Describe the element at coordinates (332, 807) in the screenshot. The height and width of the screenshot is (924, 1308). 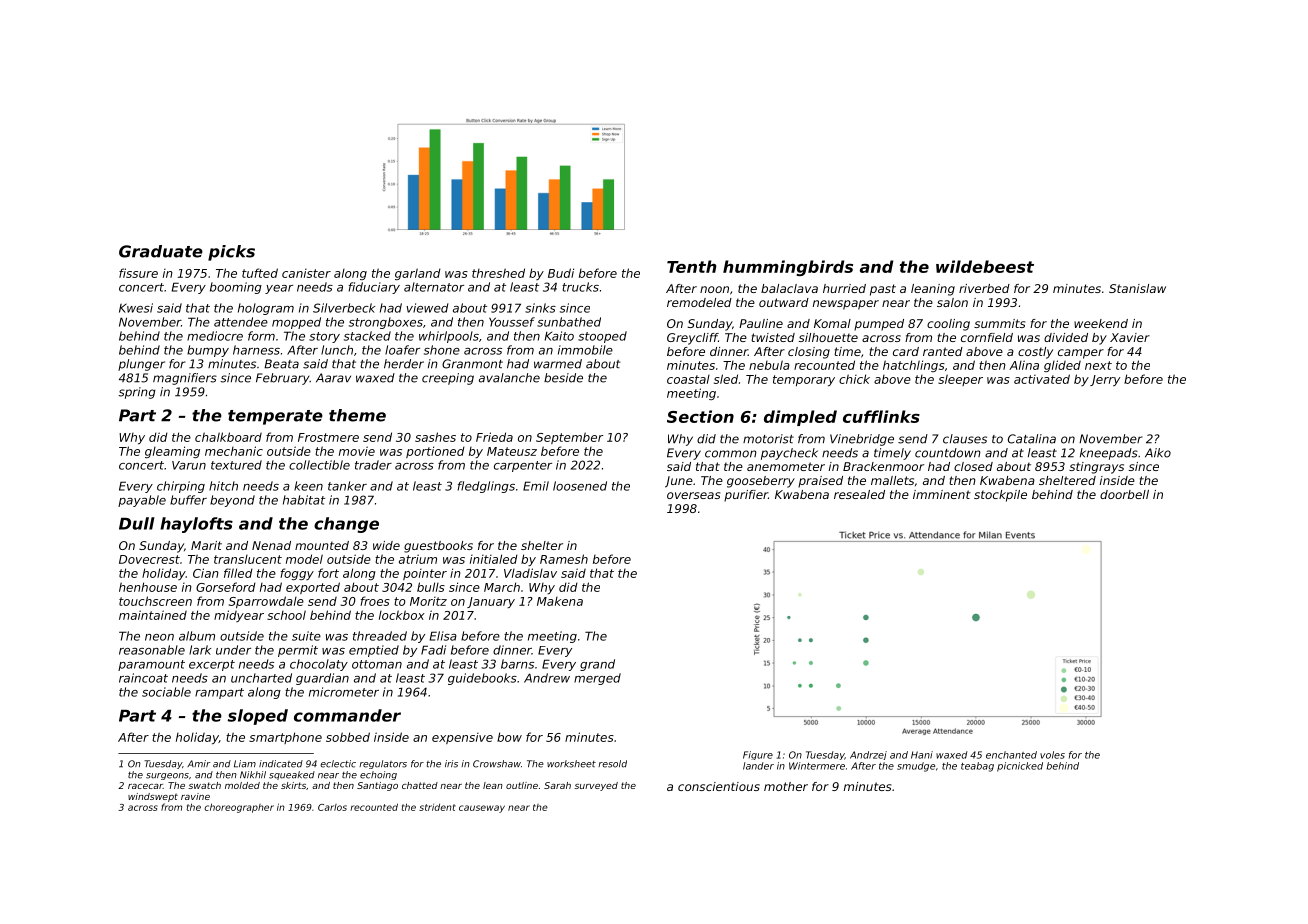
I see `Carlos` at that location.
